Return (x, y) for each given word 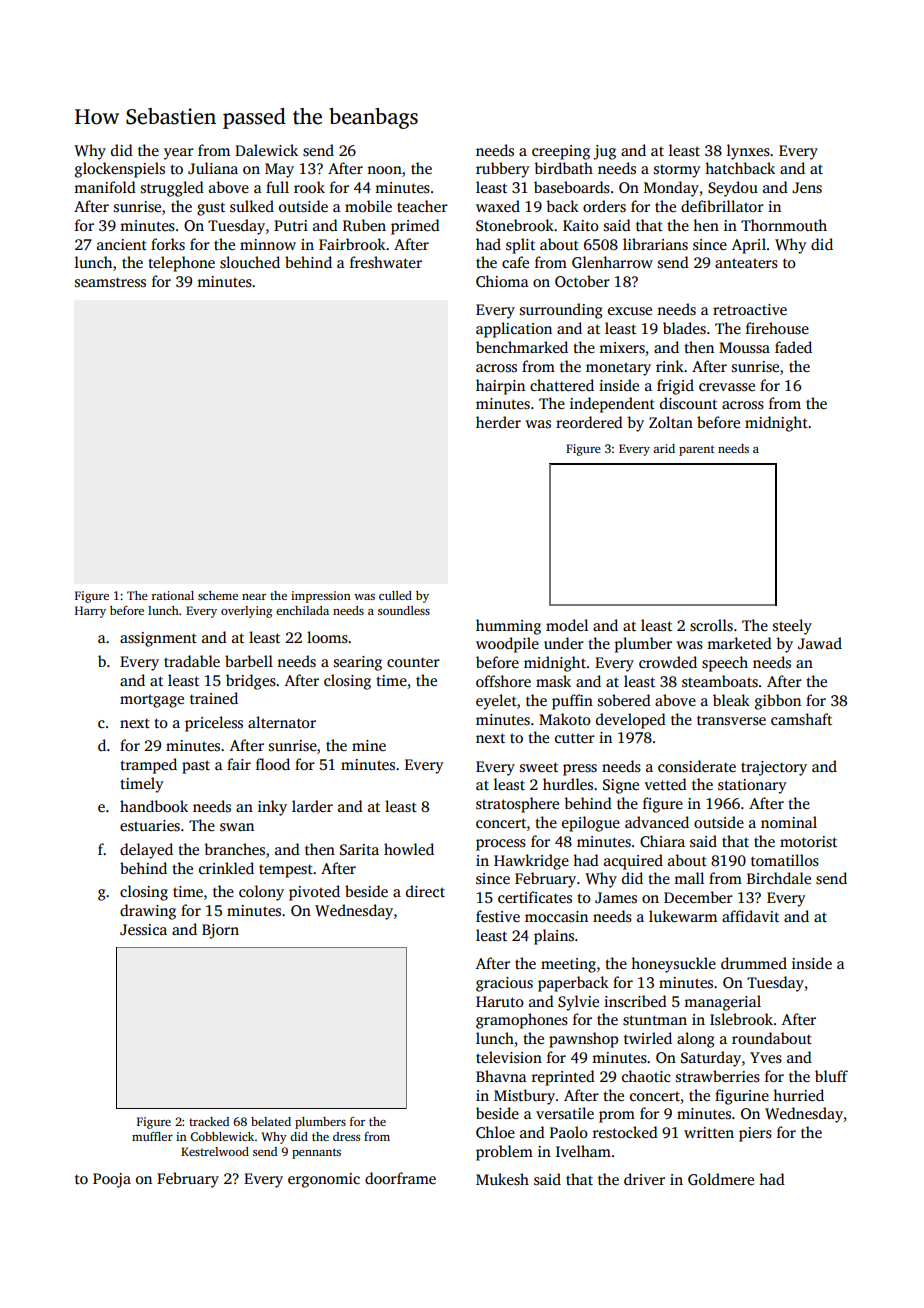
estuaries (150, 826)
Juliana (213, 168)
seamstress (110, 282)
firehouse (777, 328)
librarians (655, 244)
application (514, 330)
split (520, 246)
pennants (316, 1153)
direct (425, 891)
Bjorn (220, 931)
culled (395, 595)
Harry (90, 612)
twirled (648, 1038)
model (567, 625)
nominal (789, 822)
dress (346, 1136)
